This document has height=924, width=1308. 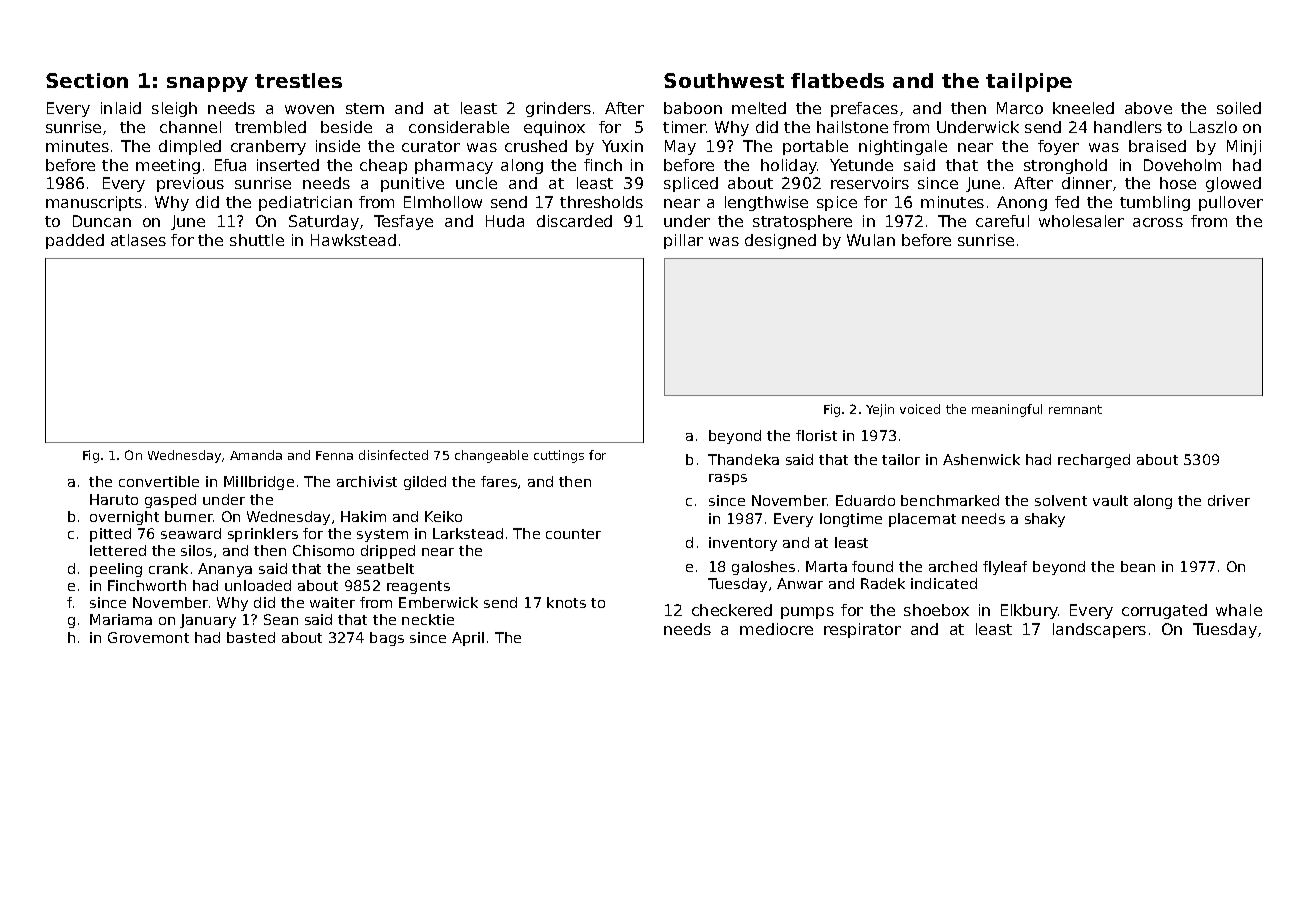 I want to click on Yejin, so click(x=880, y=410).
